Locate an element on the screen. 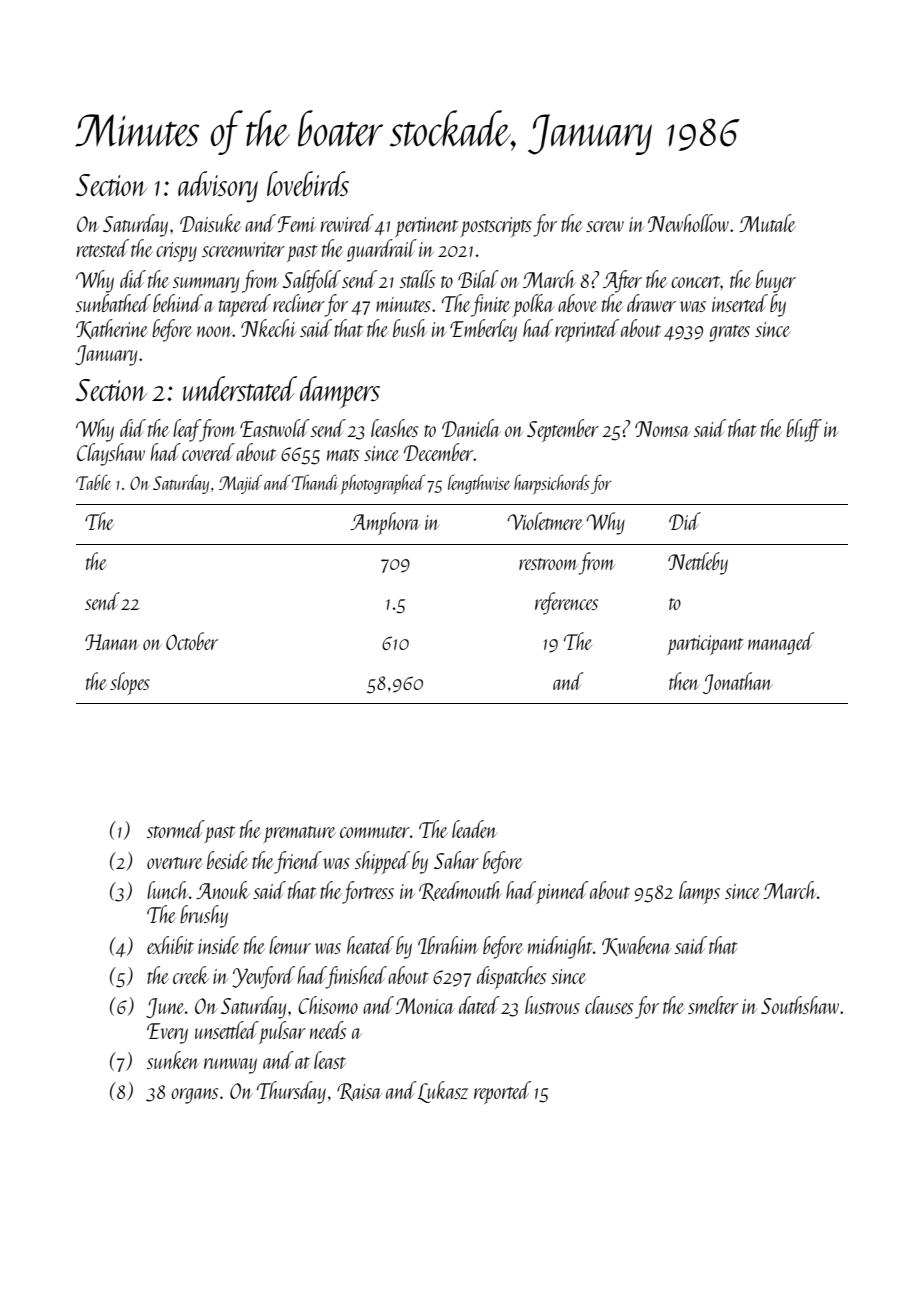  buyer is located at coordinates (776, 281).
